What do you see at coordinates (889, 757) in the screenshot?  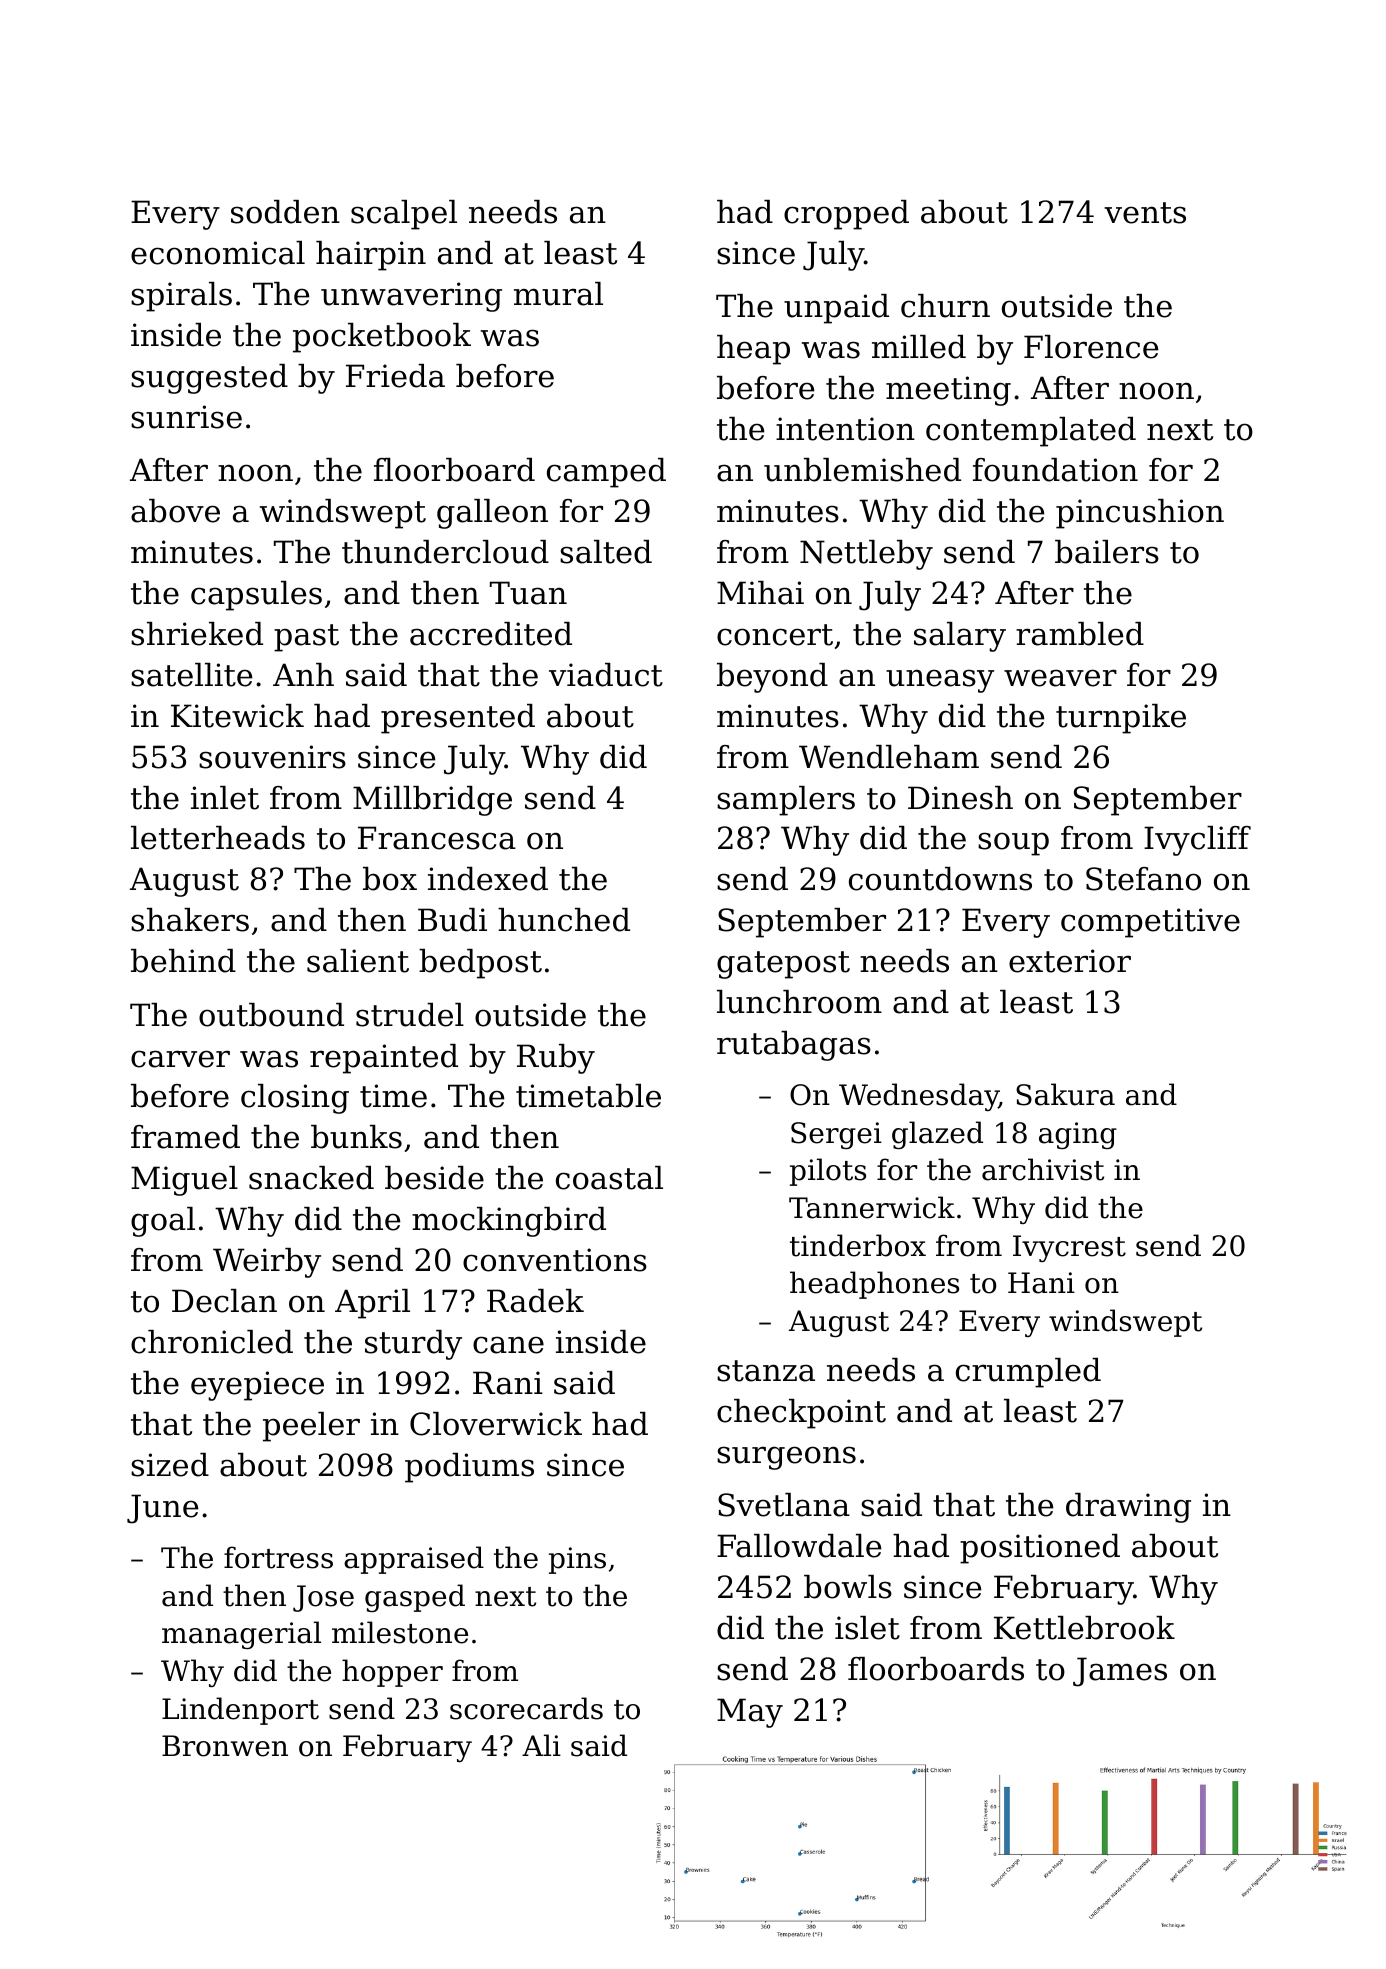 I see `Wendleham` at bounding box center [889, 757].
